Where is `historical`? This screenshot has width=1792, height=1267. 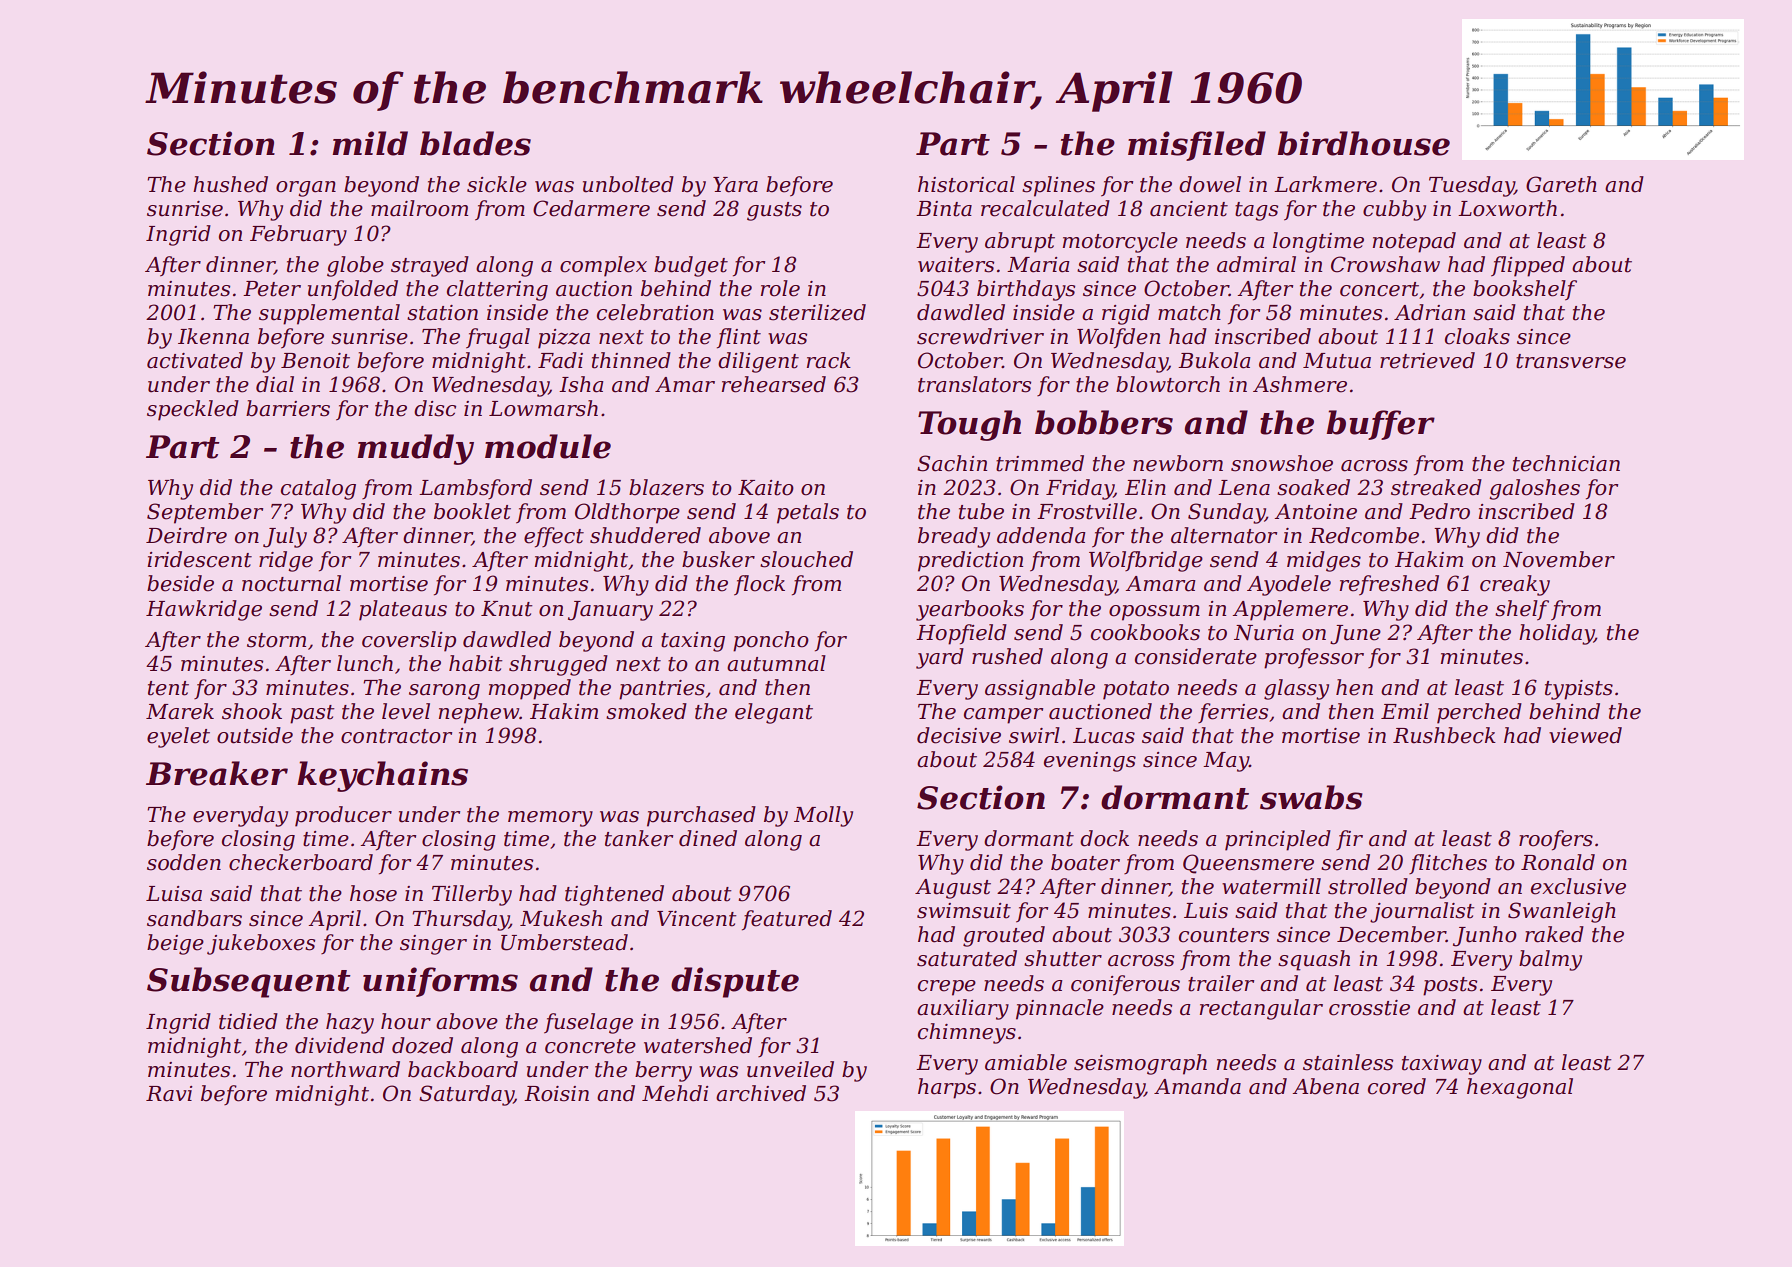
historical is located at coordinates (966, 184).
